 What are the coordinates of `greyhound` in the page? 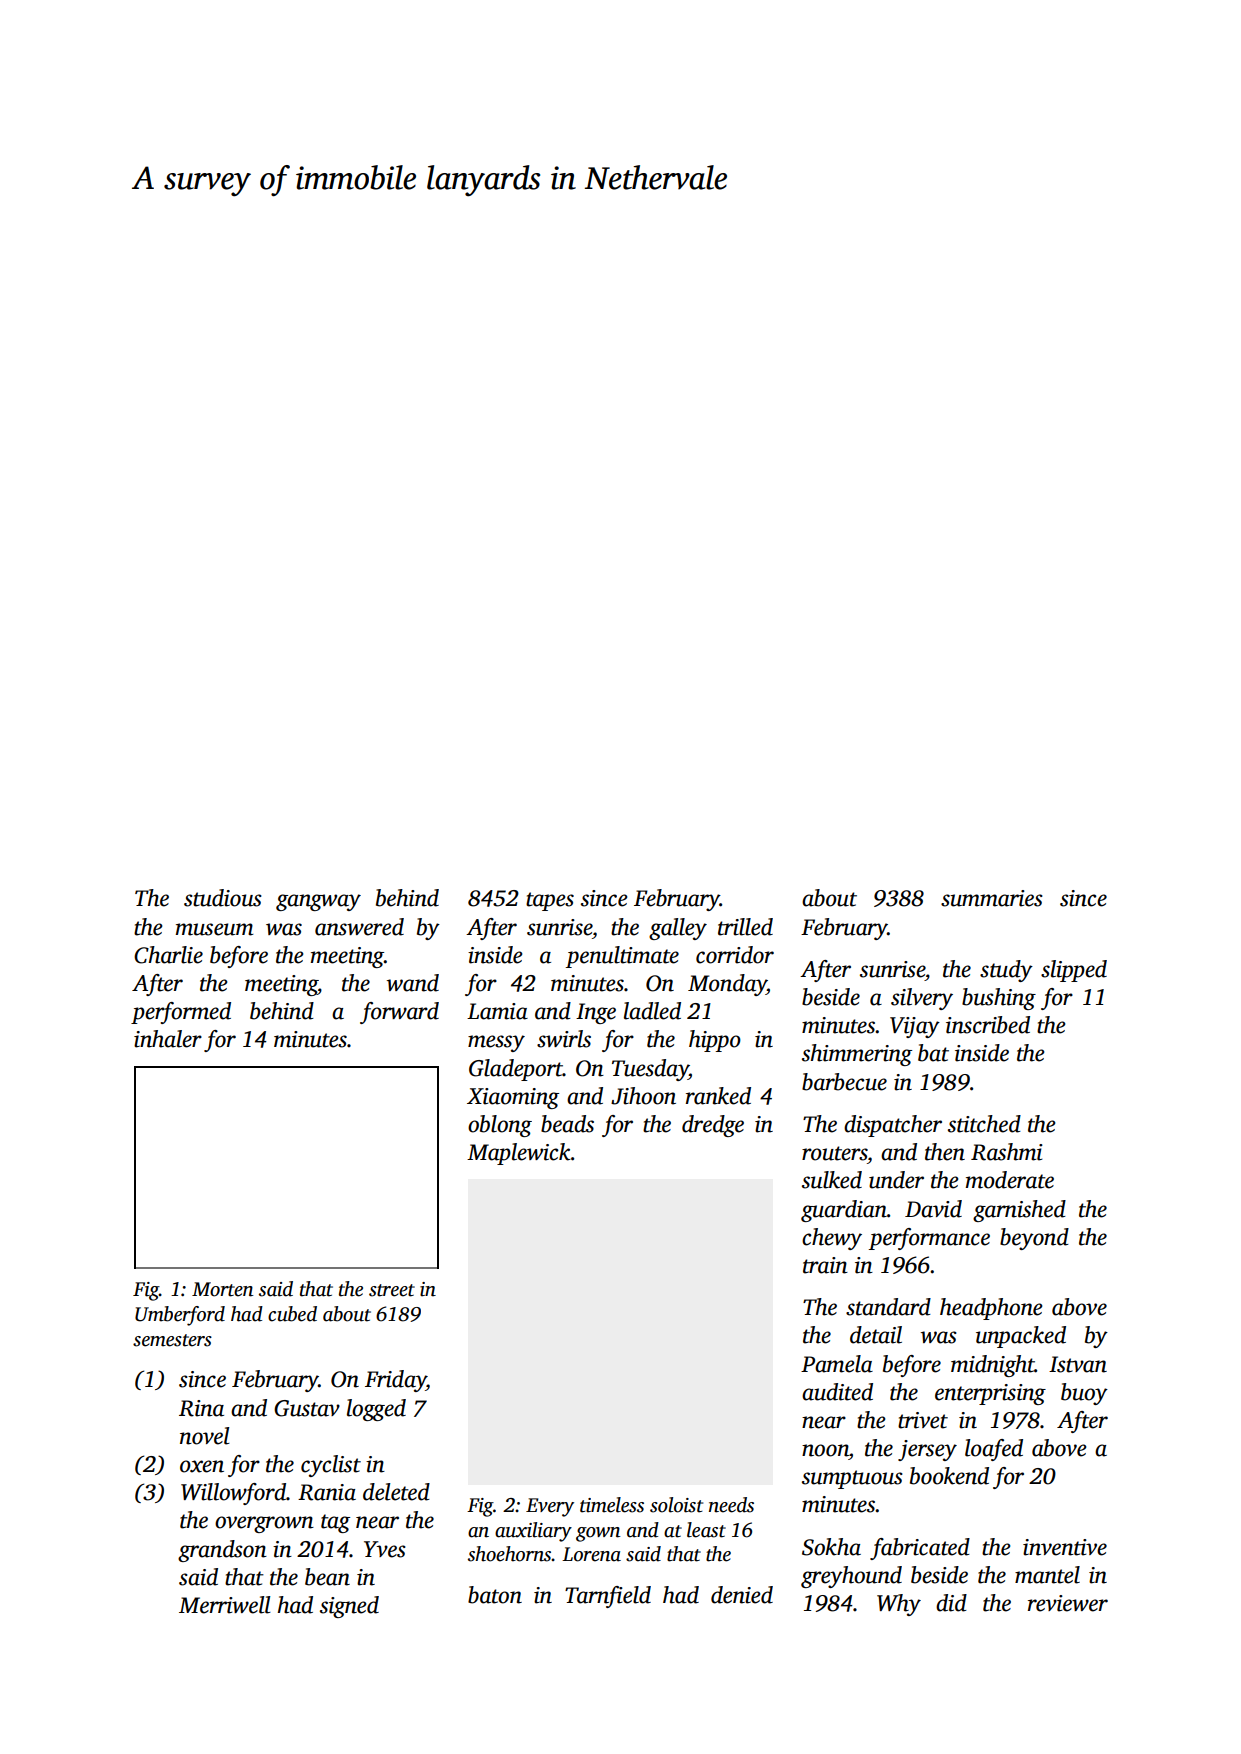 It's located at (851, 1577).
